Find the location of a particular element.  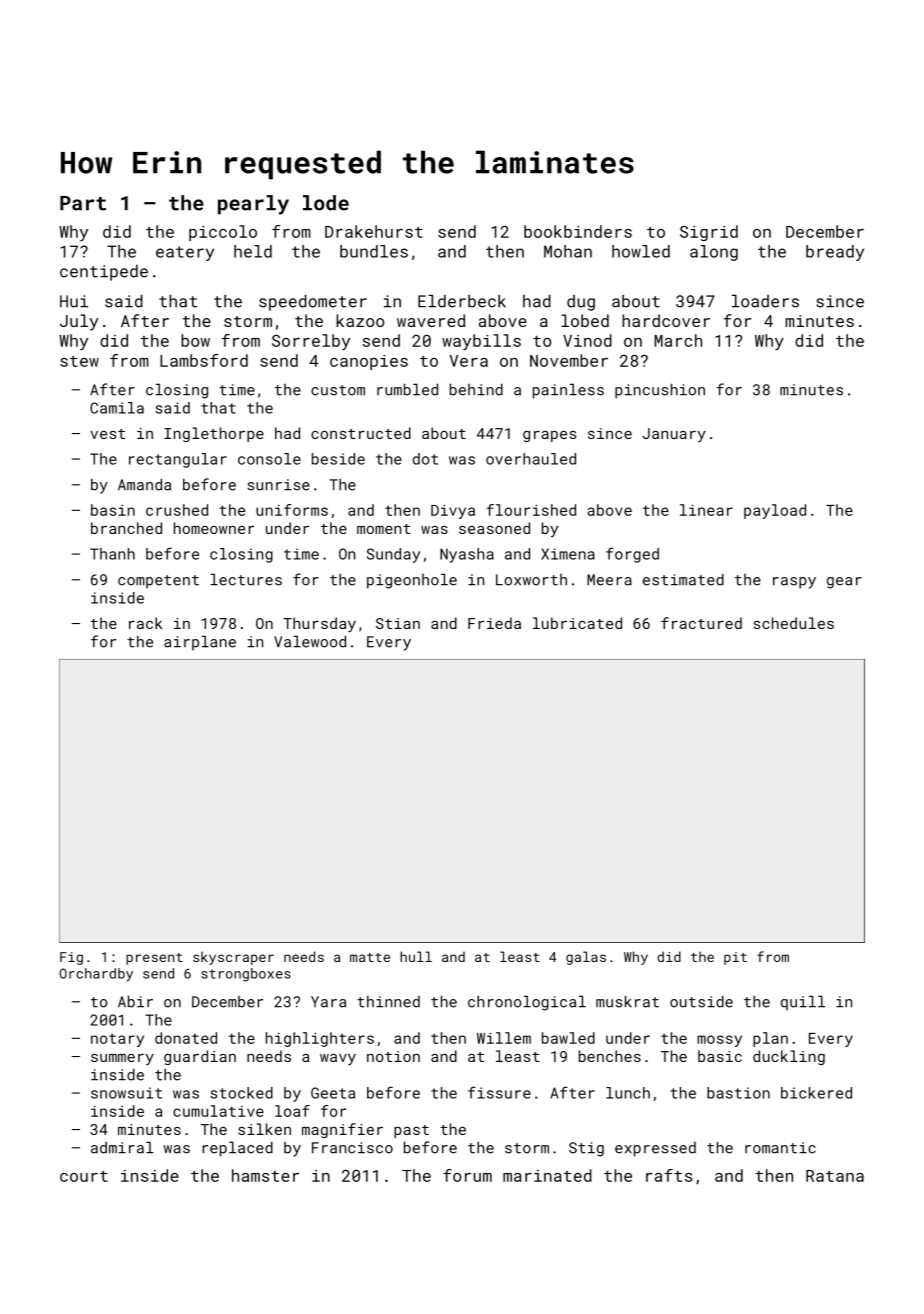

Frieda is located at coordinates (494, 623).
